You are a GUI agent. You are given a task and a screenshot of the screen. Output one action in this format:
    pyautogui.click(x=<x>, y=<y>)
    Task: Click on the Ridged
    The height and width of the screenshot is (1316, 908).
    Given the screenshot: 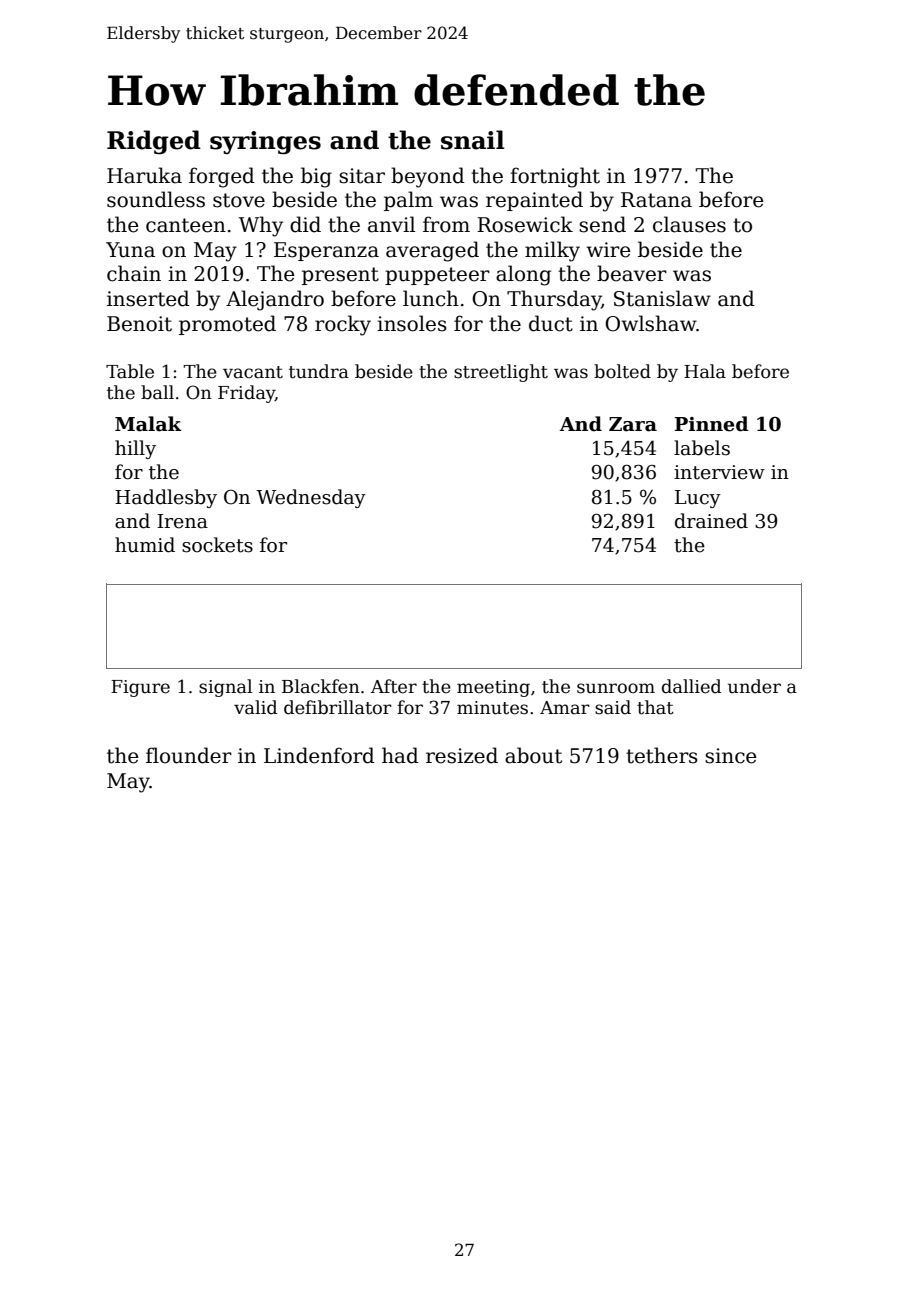 What is the action you would take?
    pyautogui.click(x=154, y=142)
